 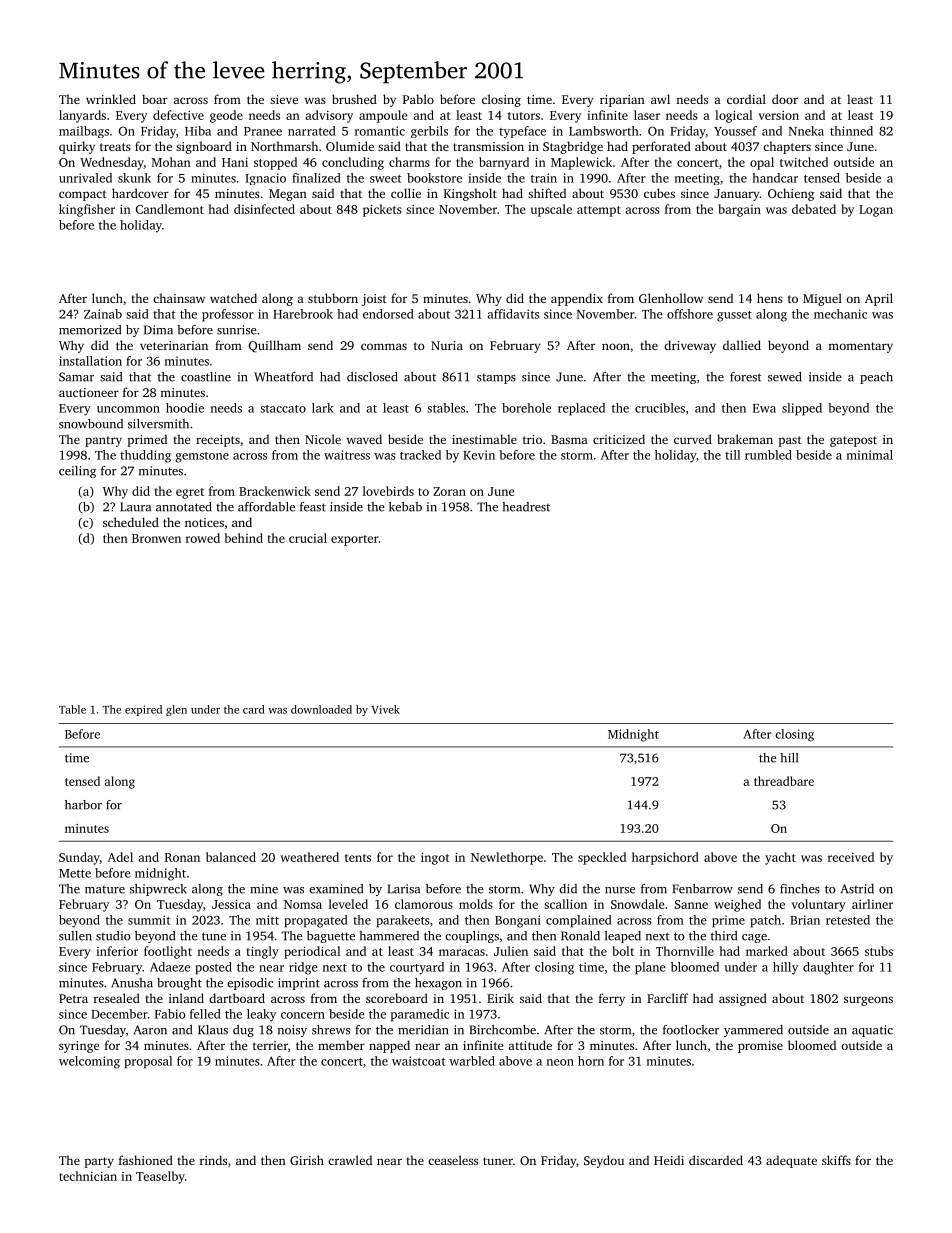 What do you see at coordinates (418, 99) in the page?
I see `Pablo` at bounding box center [418, 99].
